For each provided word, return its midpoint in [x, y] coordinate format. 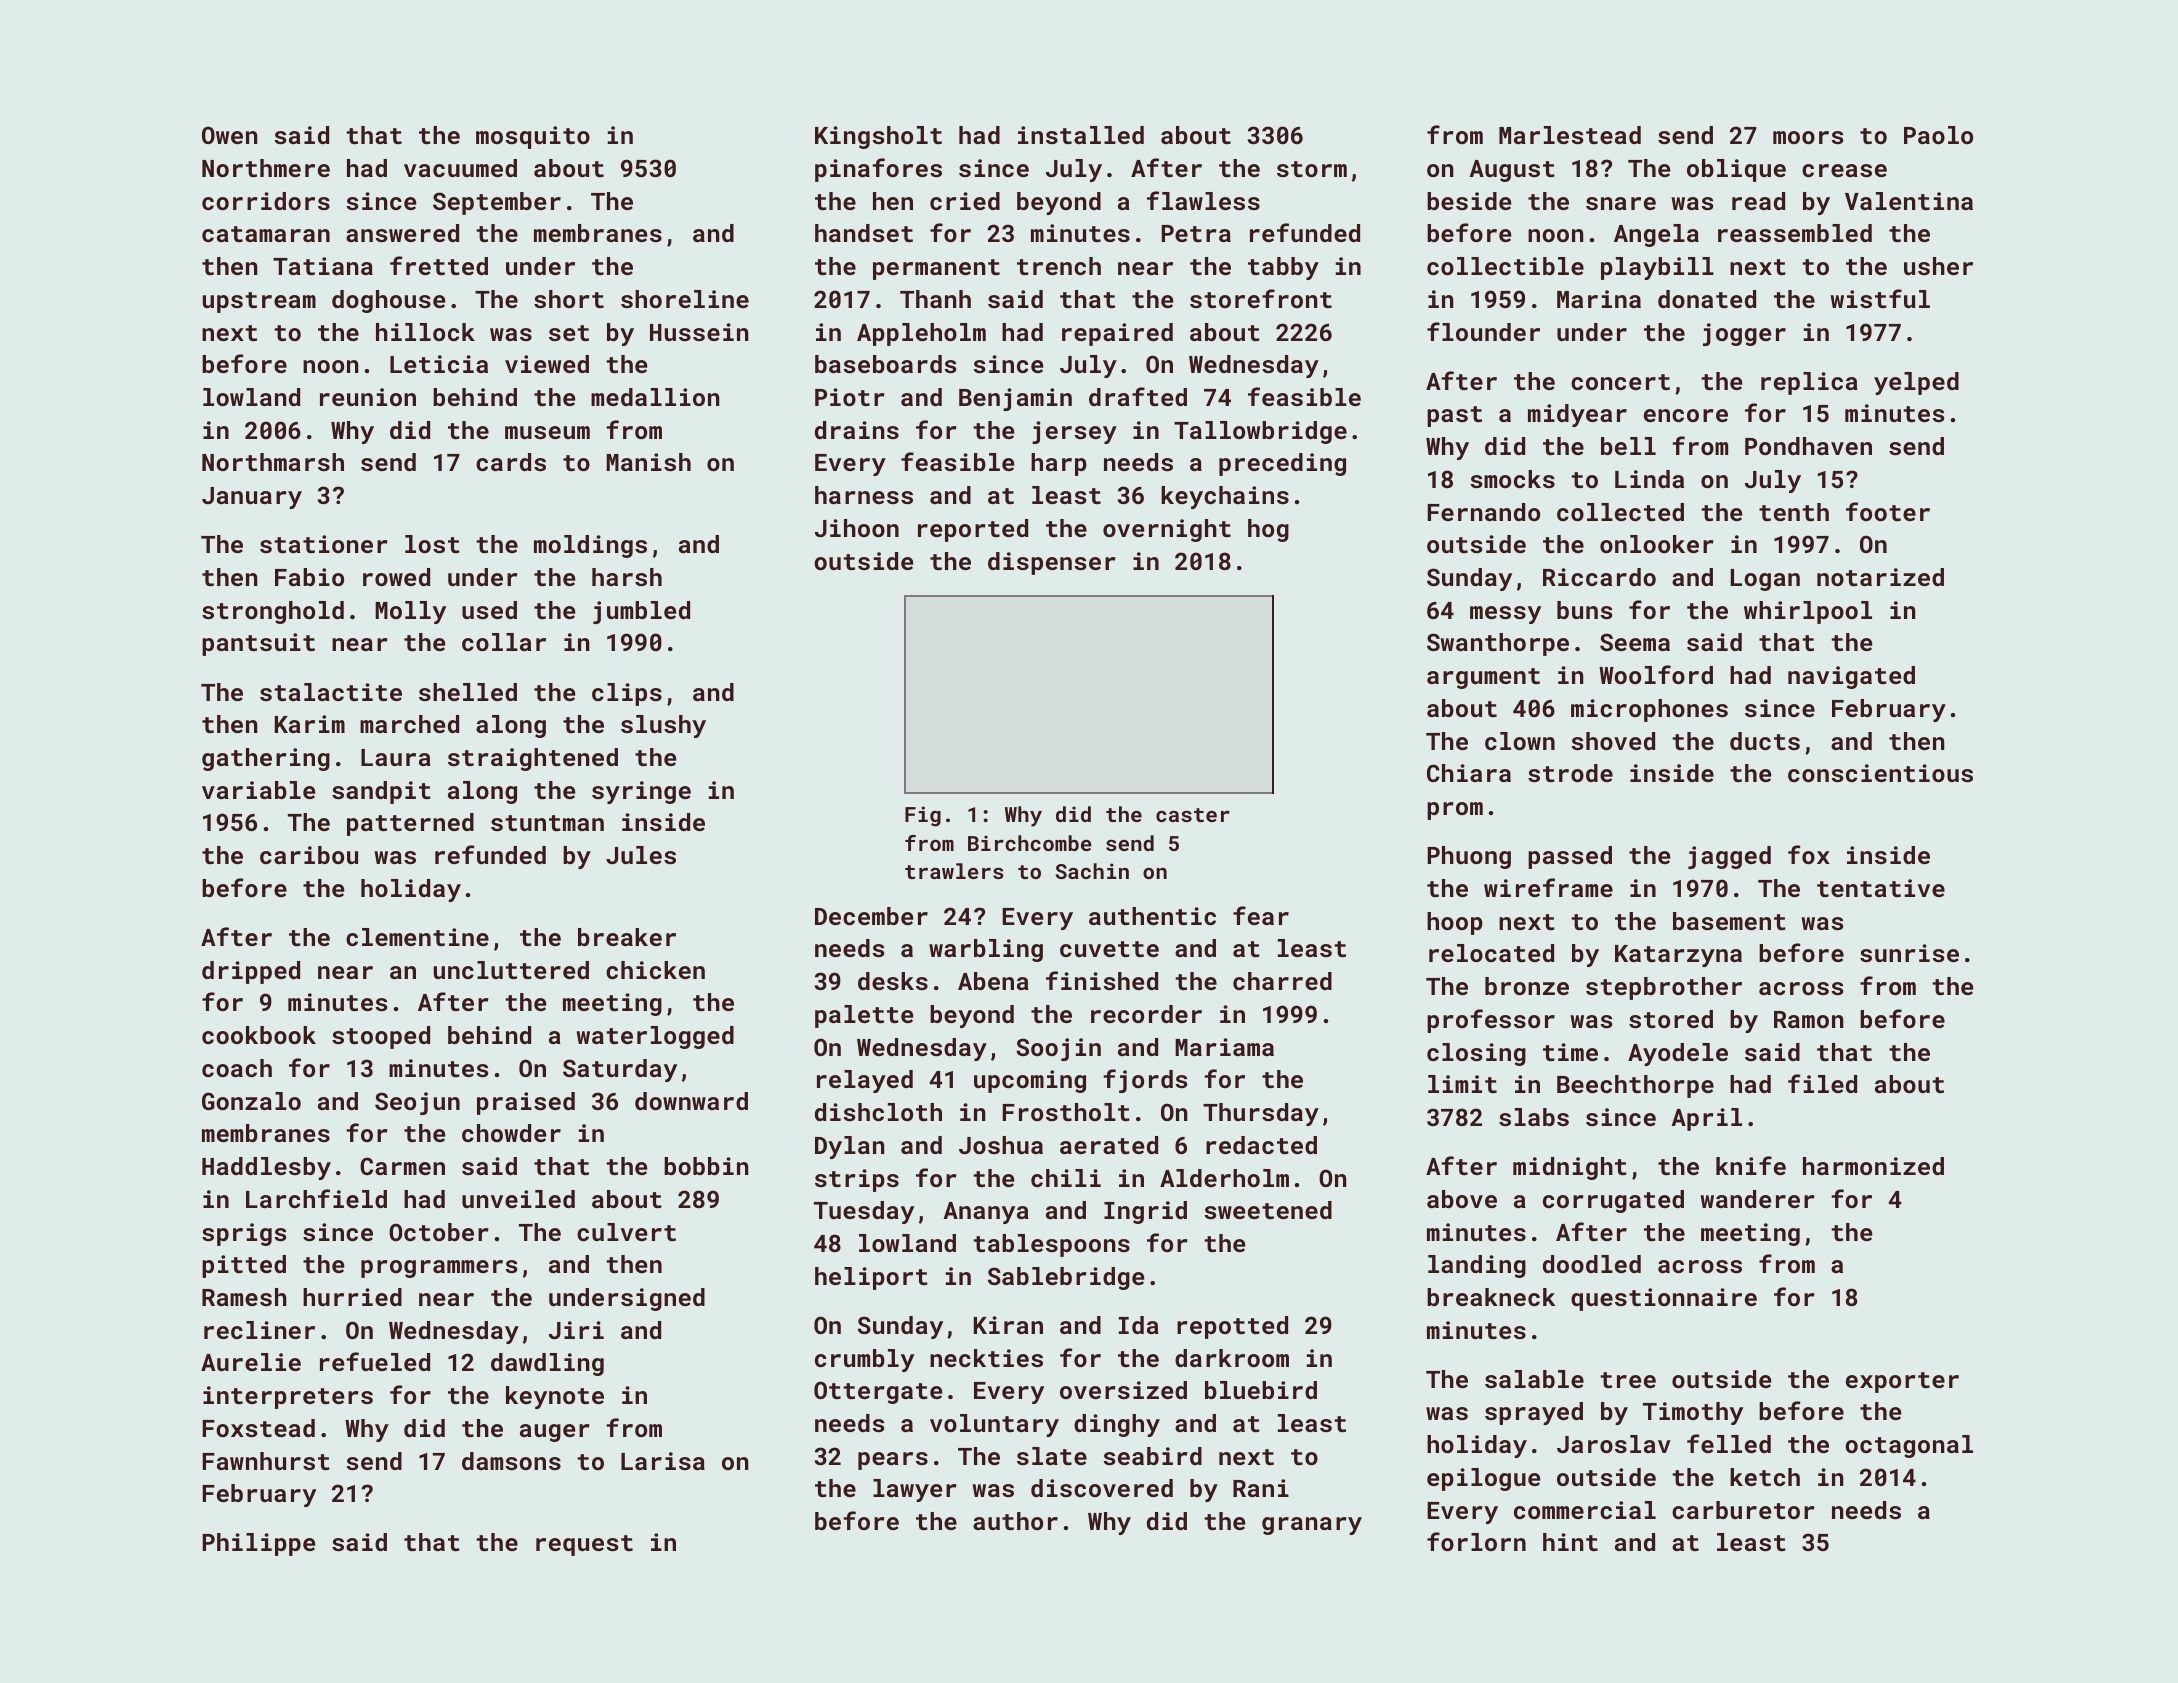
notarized [1880, 577]
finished [1102, 980]
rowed [396, 577]
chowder [511, 1133]
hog [1268, 530]
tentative [1881, 888]
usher [1938, 266]
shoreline [685, 299]
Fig [923, 816]
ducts [1765, 741]
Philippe [259, 1544]
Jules [641, 855]
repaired [1117, 334]
